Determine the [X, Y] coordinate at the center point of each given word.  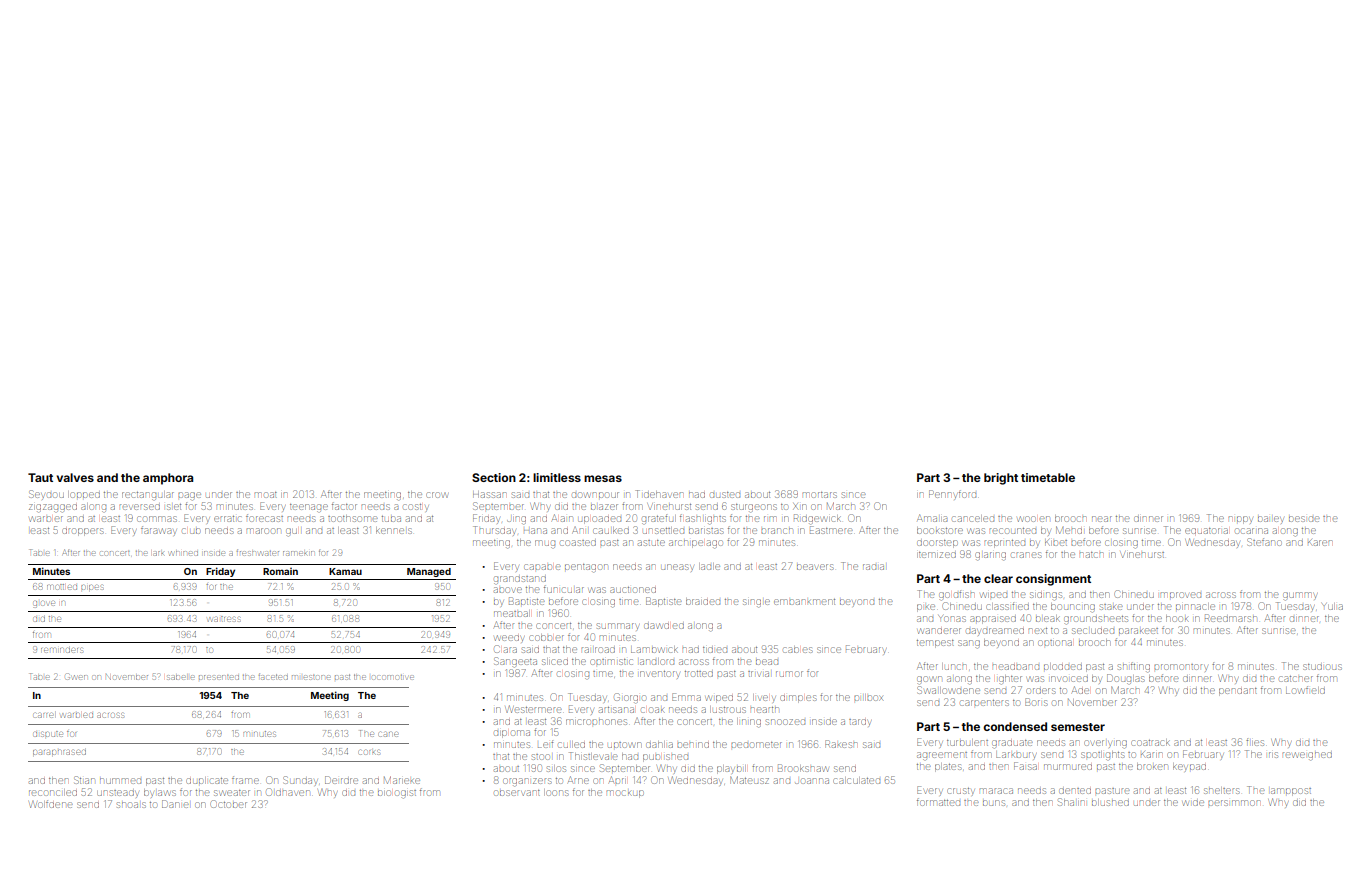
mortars [820, 495]
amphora [168, 479]
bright [1001, 479]
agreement [942, 756]
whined [183, 553]
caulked [611, 530]
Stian [84, 780]
